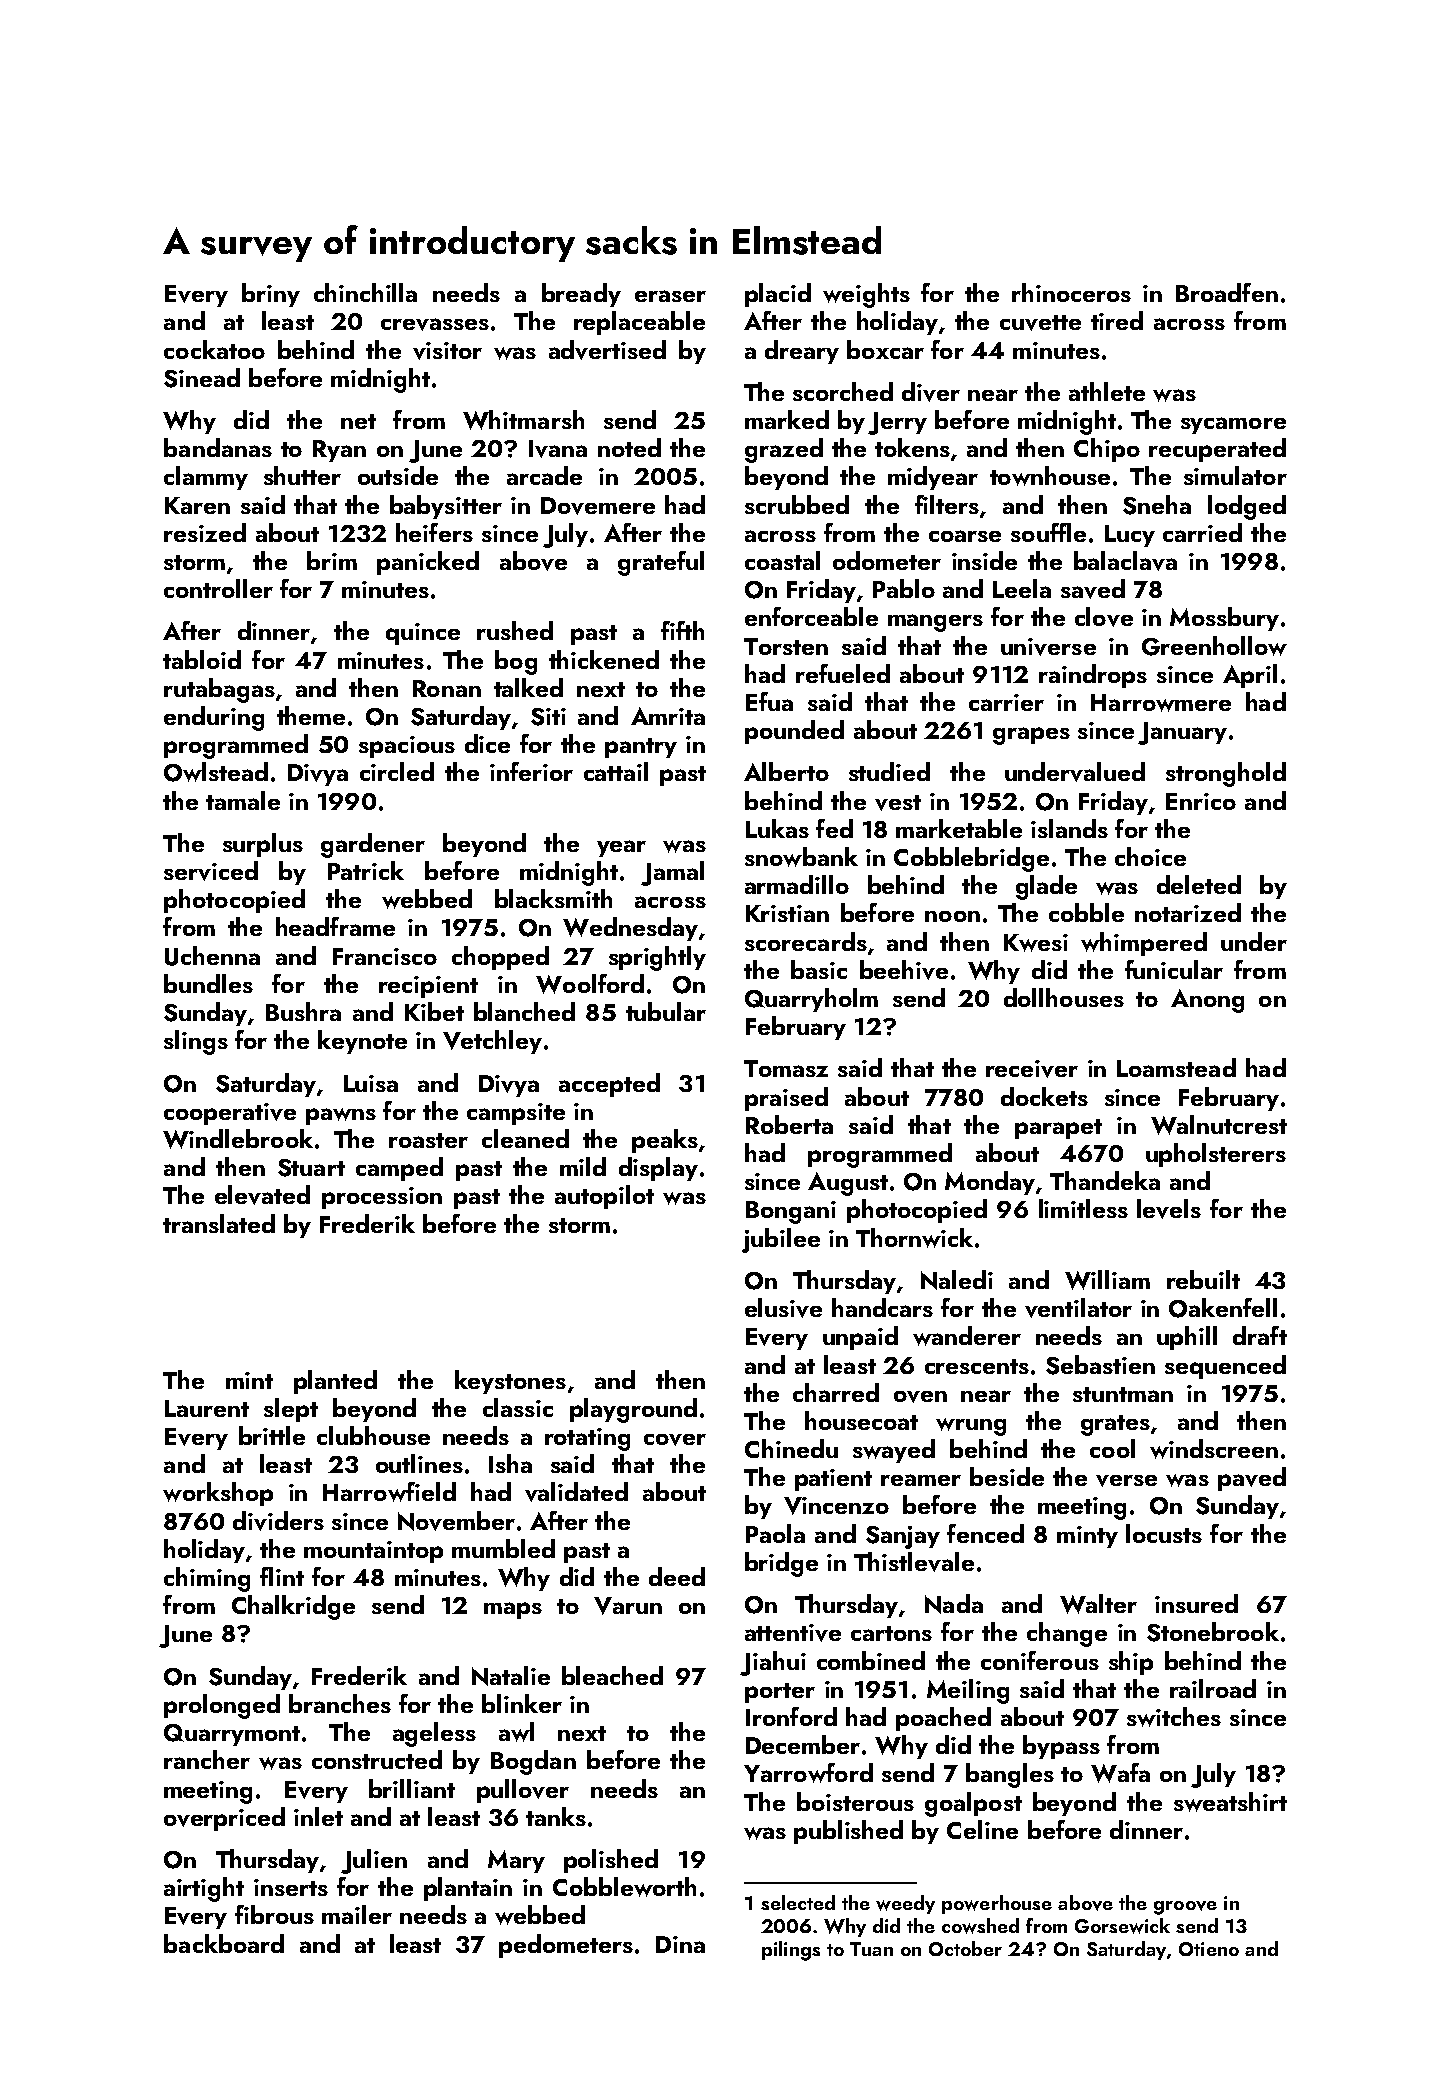 The width and height of the image is (1450, 2100). I want to click on combined, so click(871, 1660).
